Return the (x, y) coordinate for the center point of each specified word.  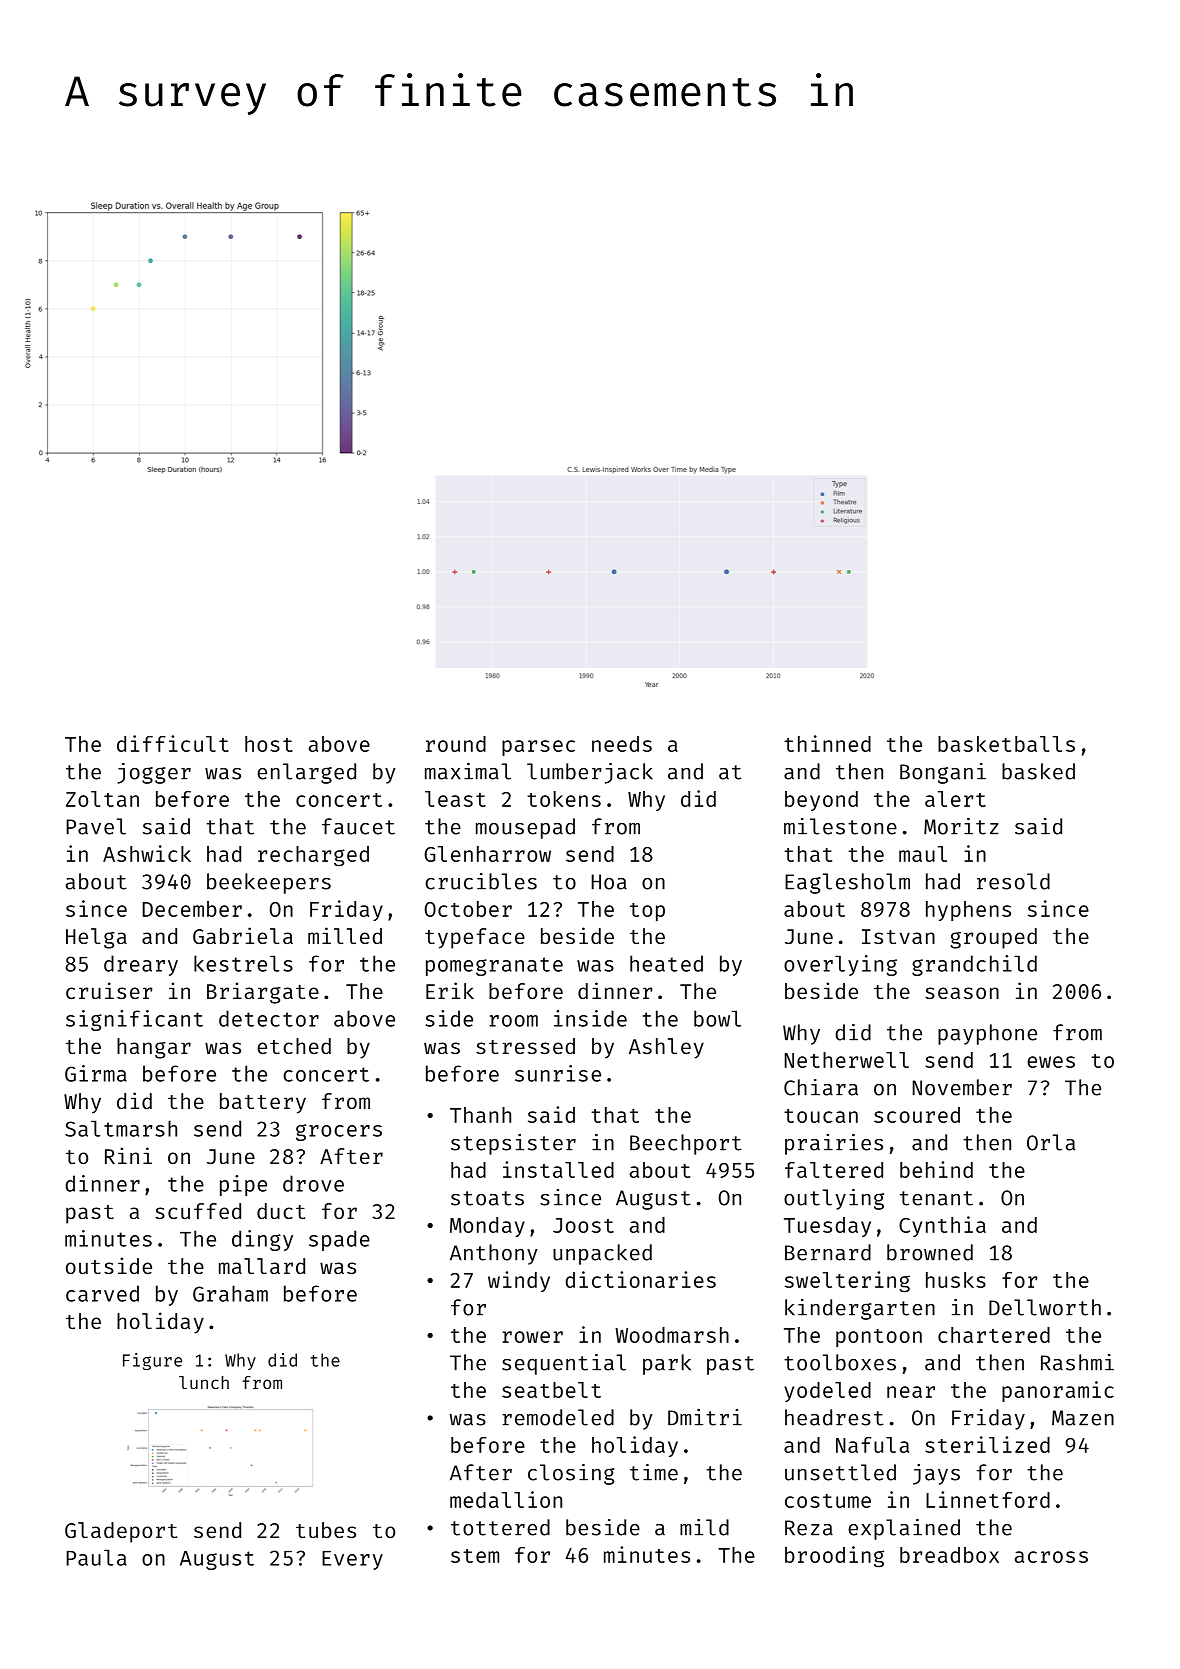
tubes (326, 1530)
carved (102, 1293)
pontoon (879, 1338)
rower (533, 1337)
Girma (96, 1073)
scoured (917, 1115)
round (456, 744)
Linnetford (988, 1499)
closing (571, 1474)
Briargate (263, 993)
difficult (173, 743)
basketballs (1006, 744)
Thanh (480, 1115)
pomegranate (494, 966)
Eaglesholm (847, 883)
